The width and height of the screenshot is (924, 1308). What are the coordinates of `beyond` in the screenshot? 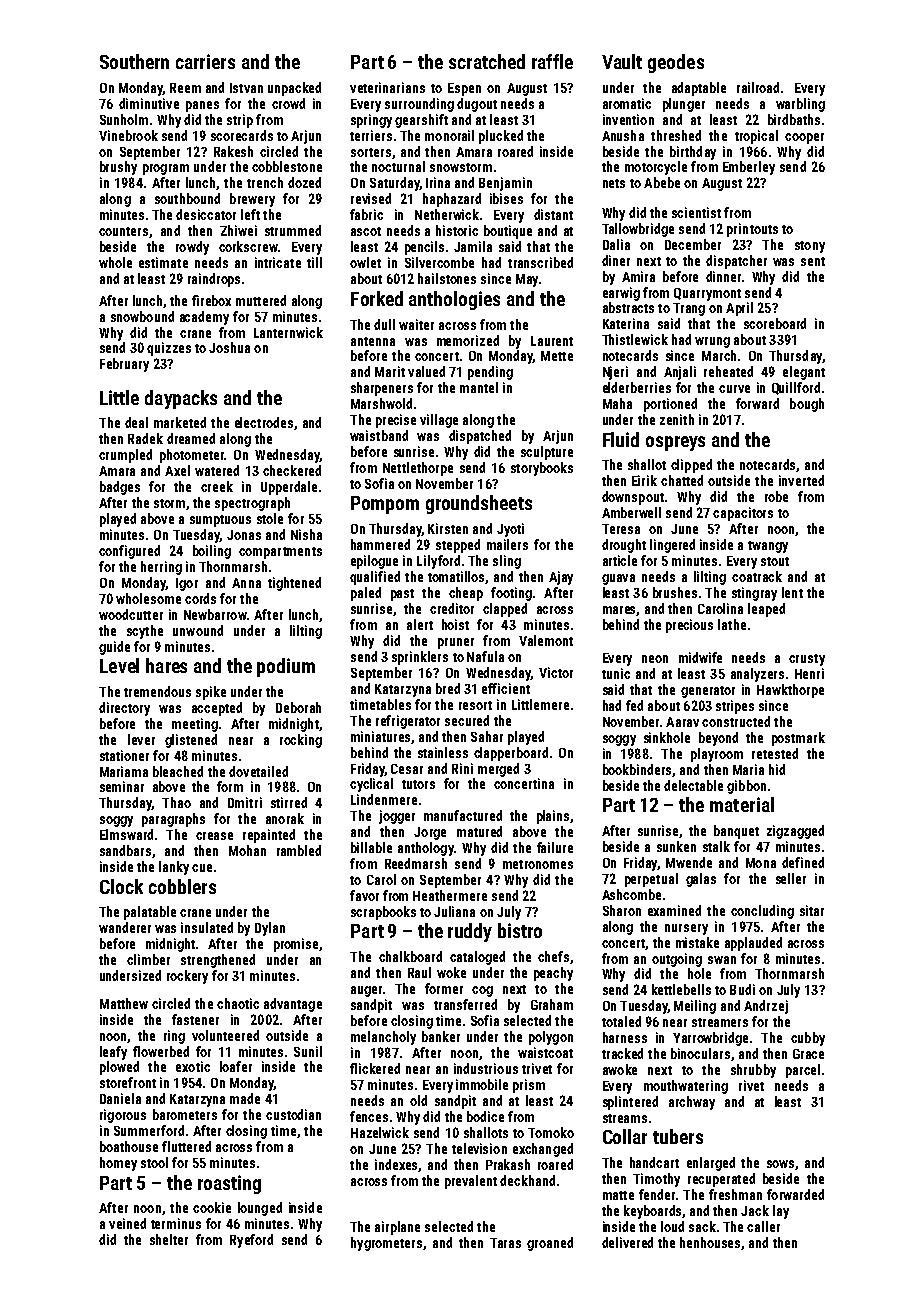 It's located at (718, 739).
